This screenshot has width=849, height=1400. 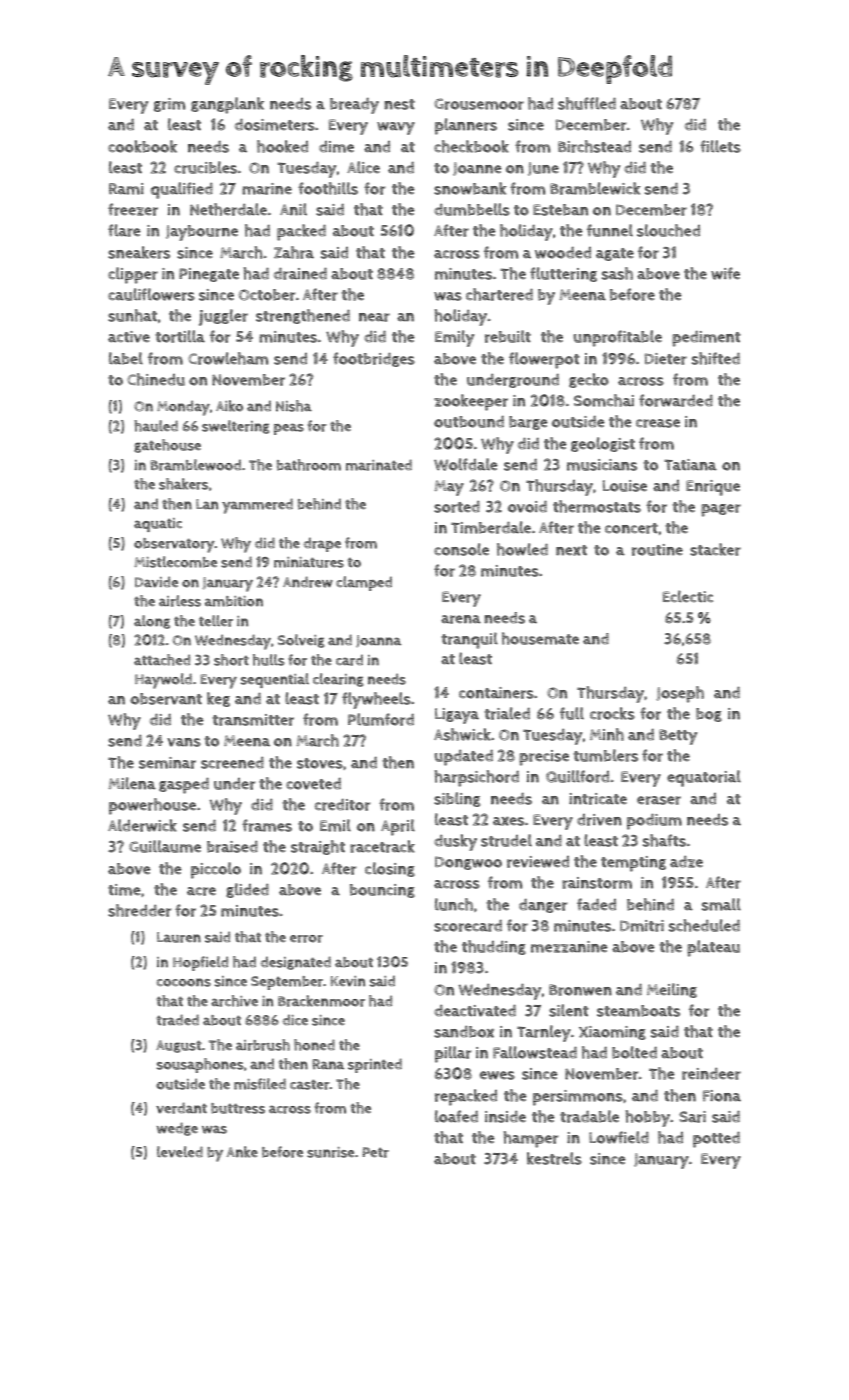 I want to click on snowbank, so click(x=470, y=188).
